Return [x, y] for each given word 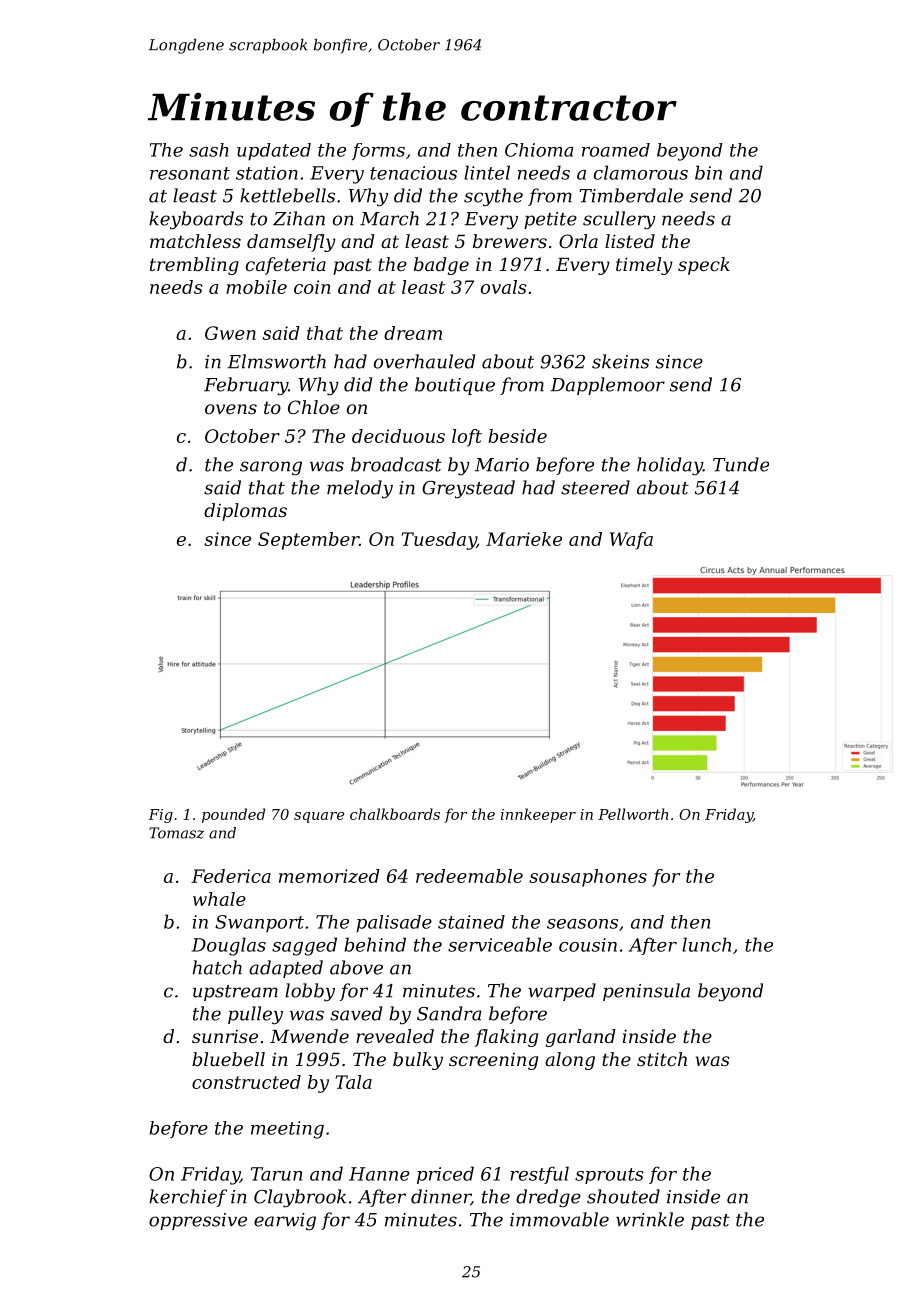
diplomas [245, 512]
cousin [588, 945]
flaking [506, 1038]
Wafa [631, 541]
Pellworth [633, 814]
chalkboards [395, 814]
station [267, 173]
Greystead [468, 489]
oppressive [198, 1221]
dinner [441, 1197]
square [319, 817]
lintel [487, 172]
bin [708, 172]
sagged [304, 946]
